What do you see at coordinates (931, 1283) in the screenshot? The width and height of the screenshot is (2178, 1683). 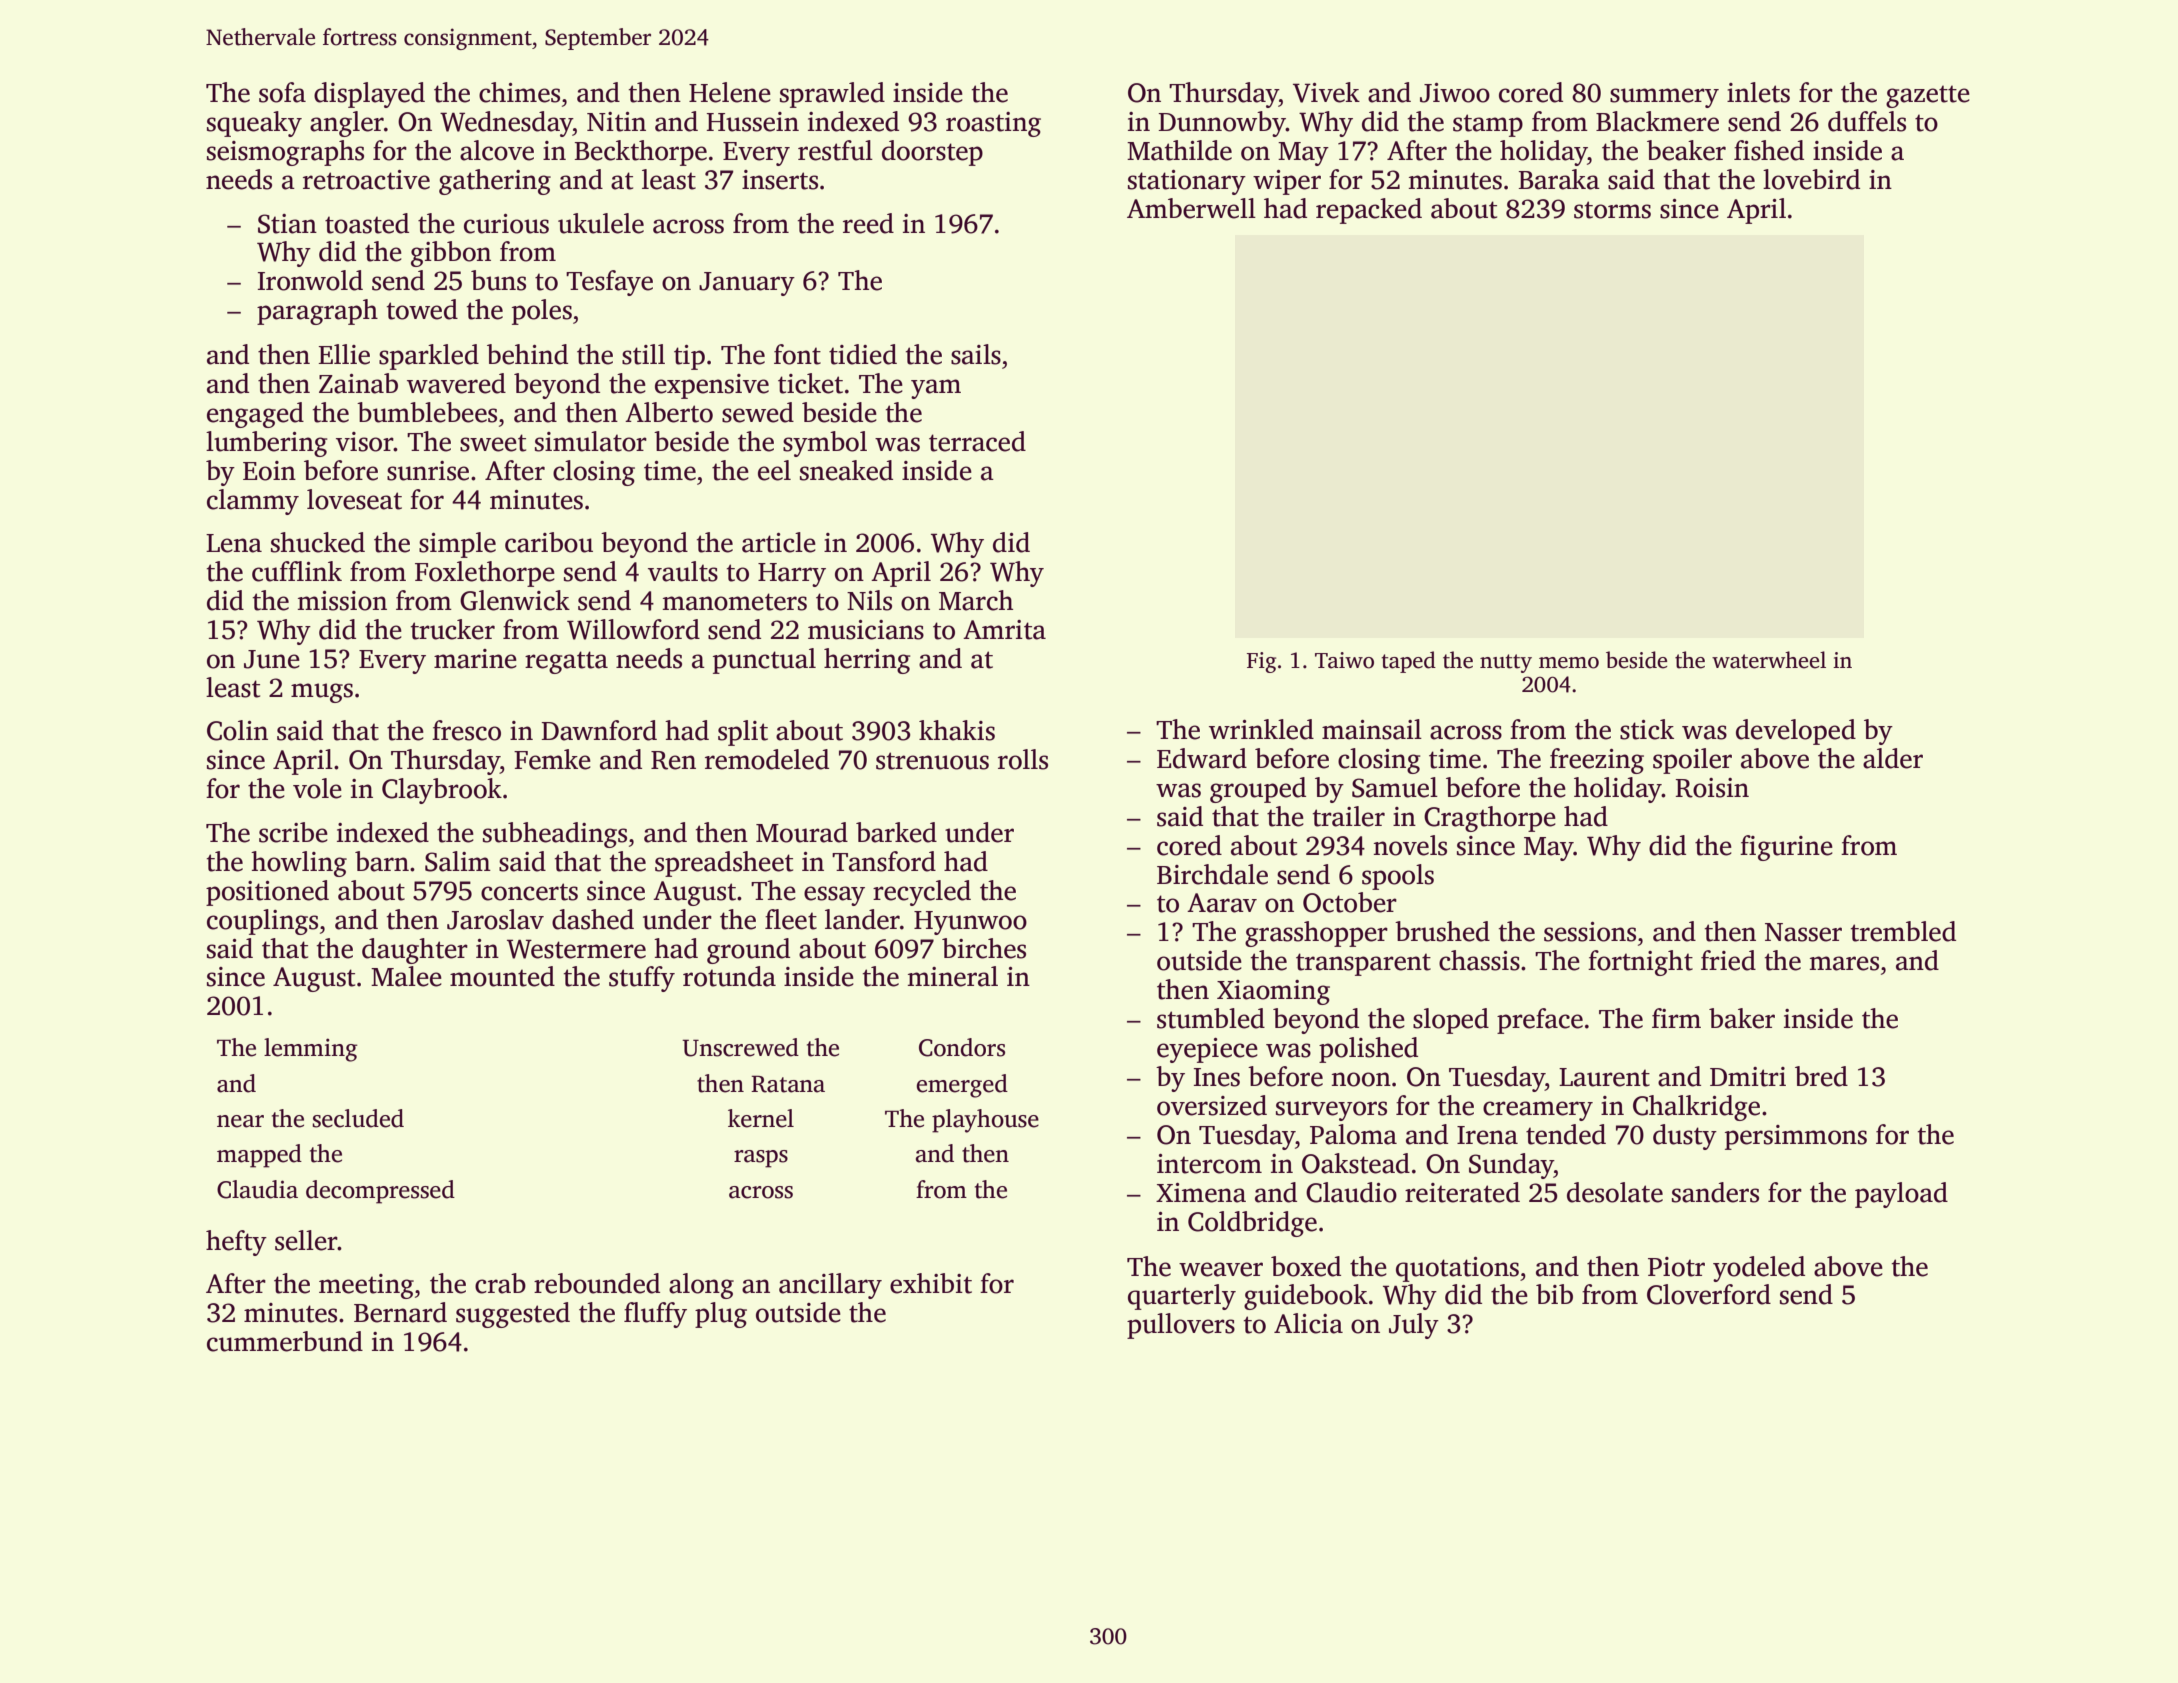 I see `exhibit` at bounding box center [931, 1283].
